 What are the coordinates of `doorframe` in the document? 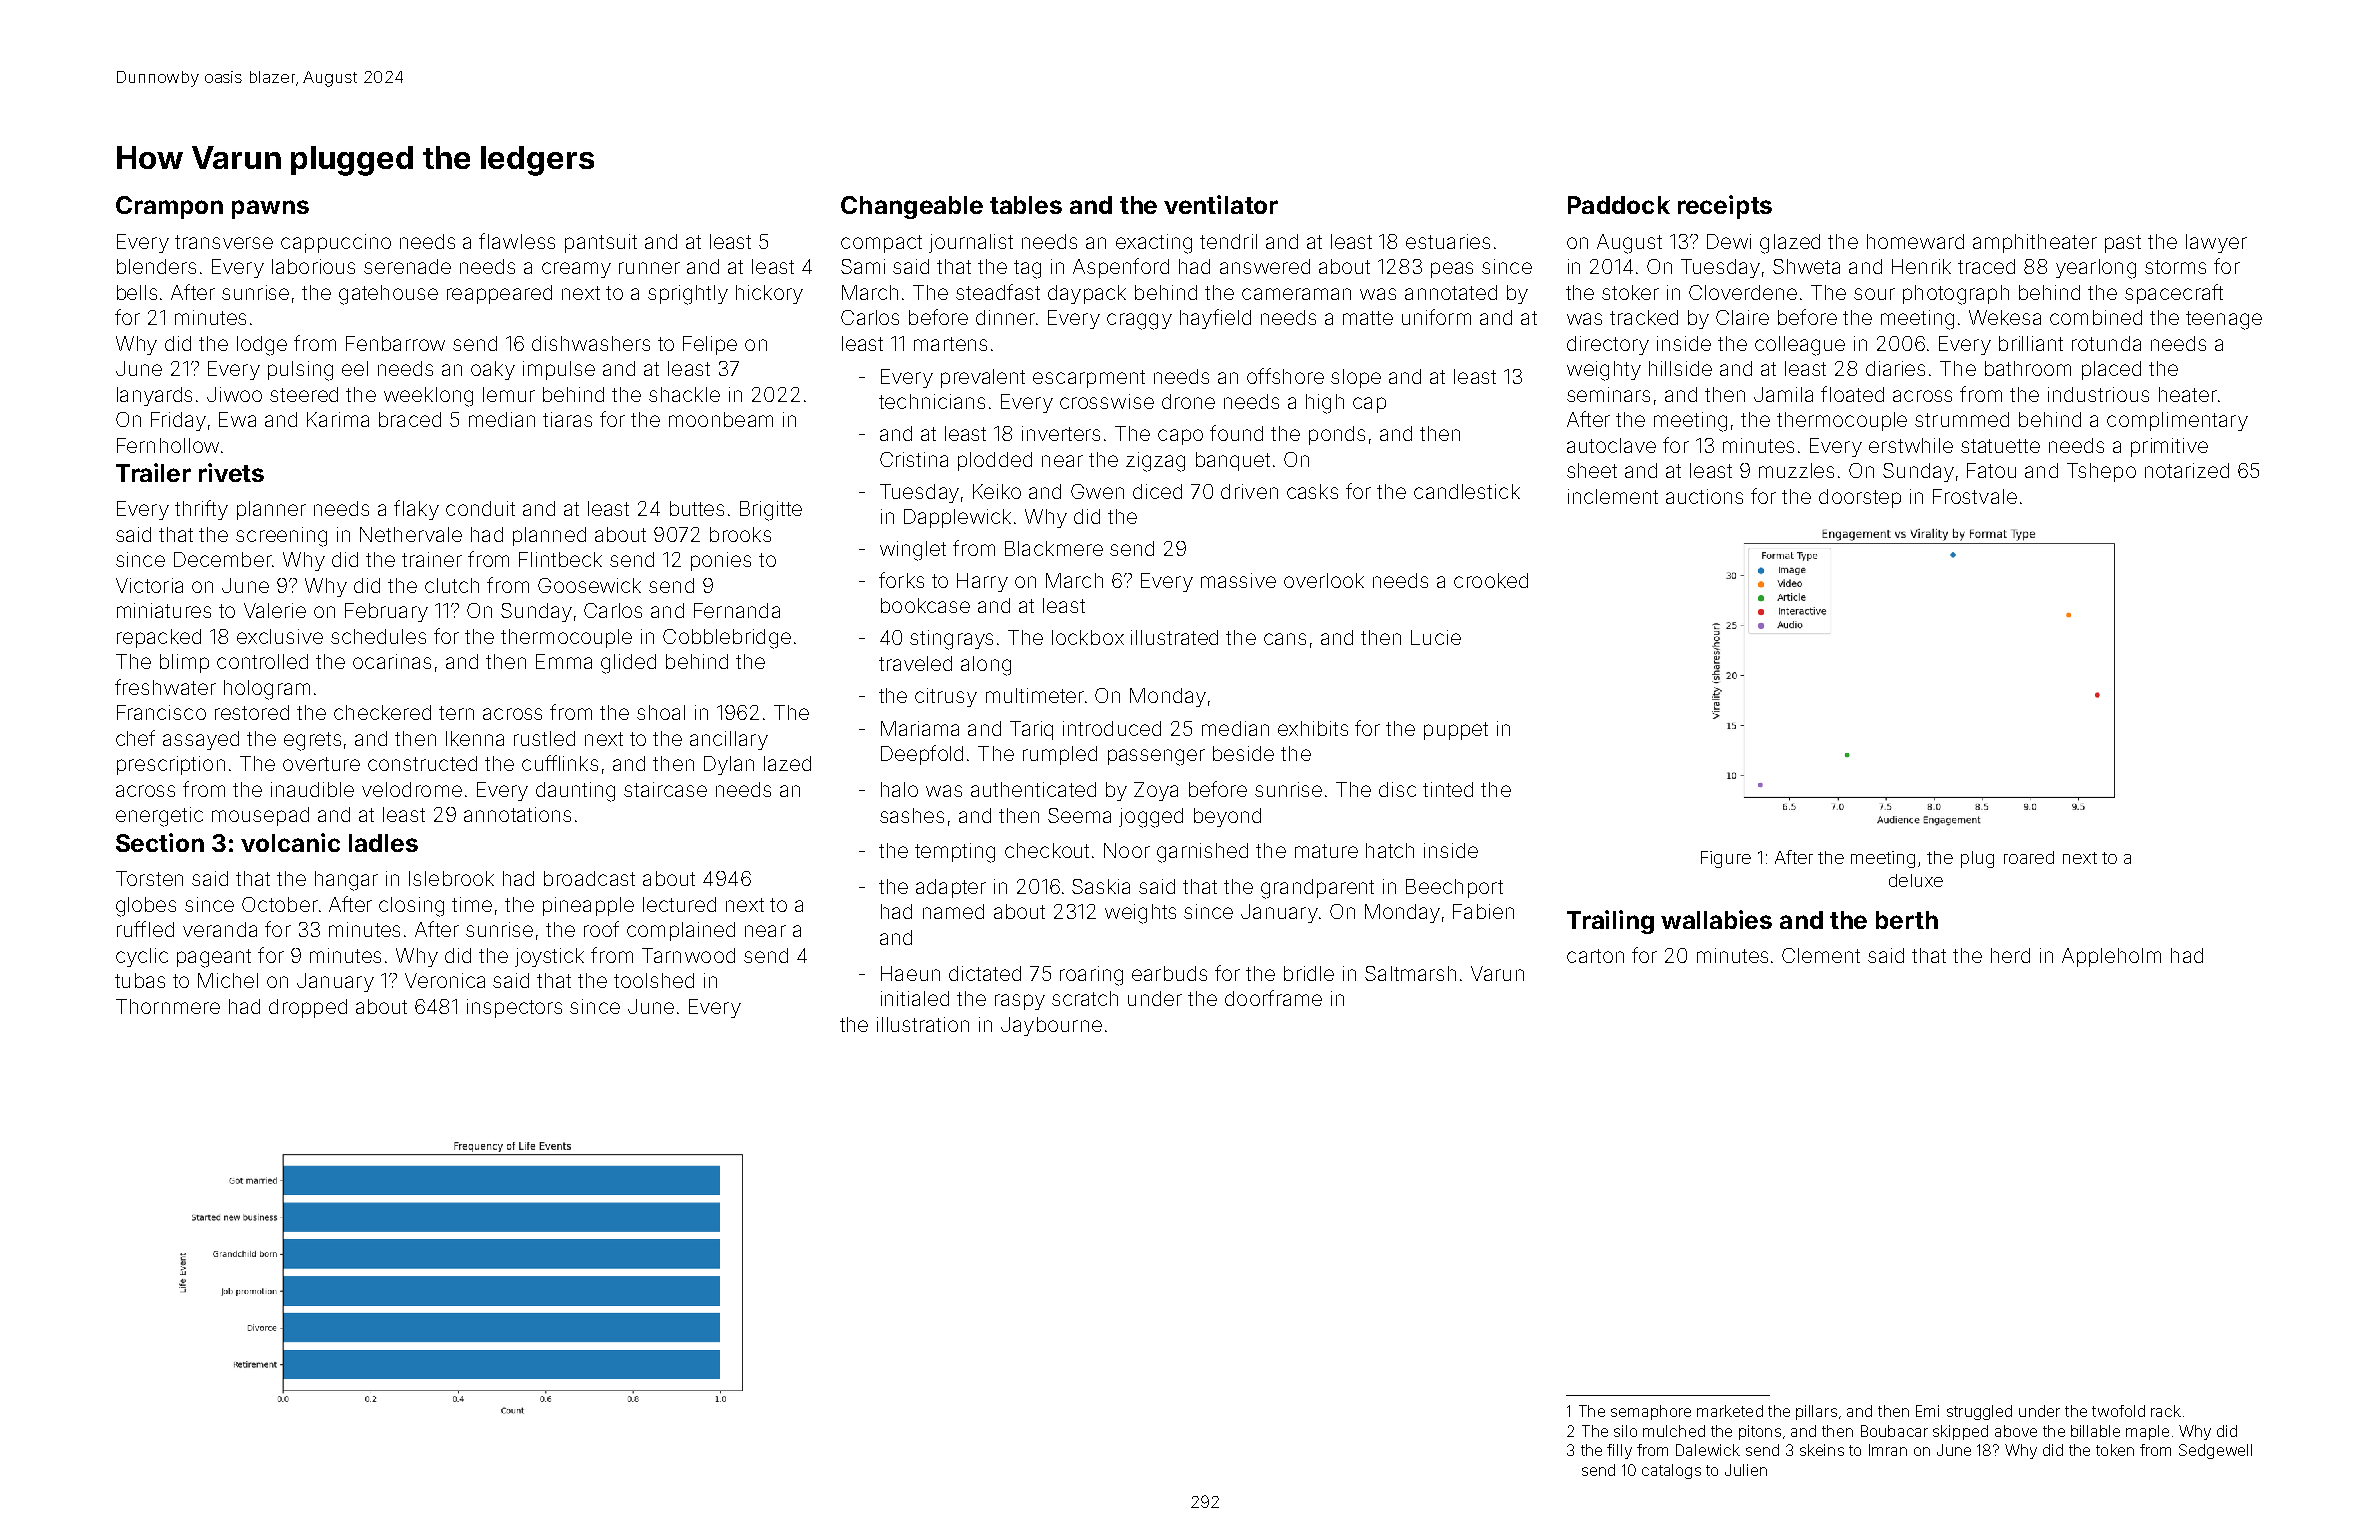 It's located at (1273, 998).
